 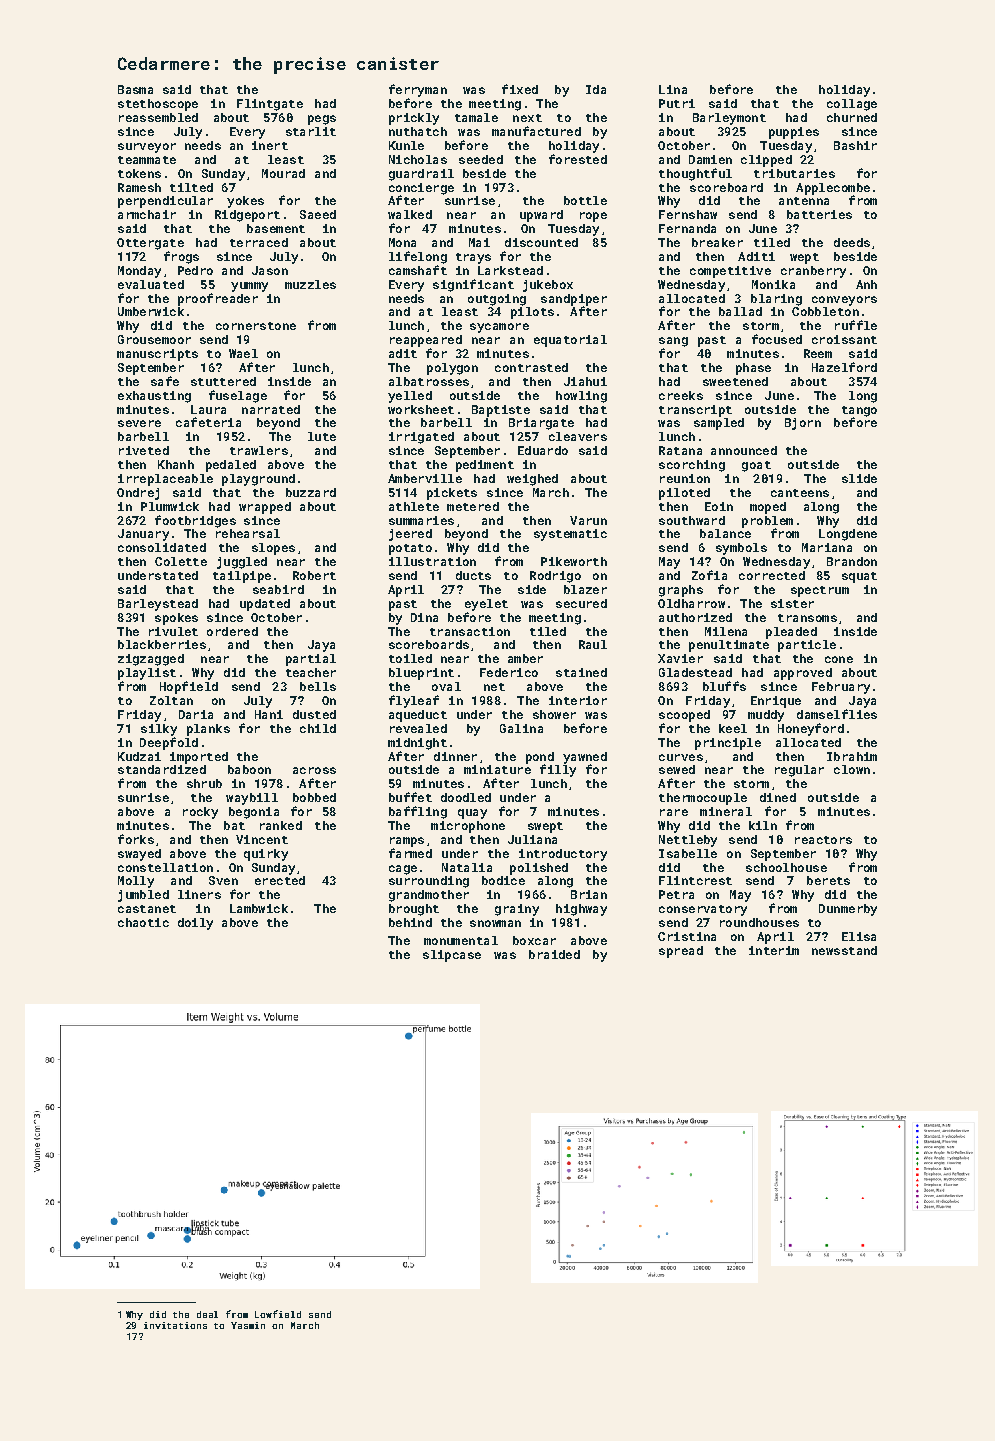 I want to click on exhausting, so click(x=154, y=397).
